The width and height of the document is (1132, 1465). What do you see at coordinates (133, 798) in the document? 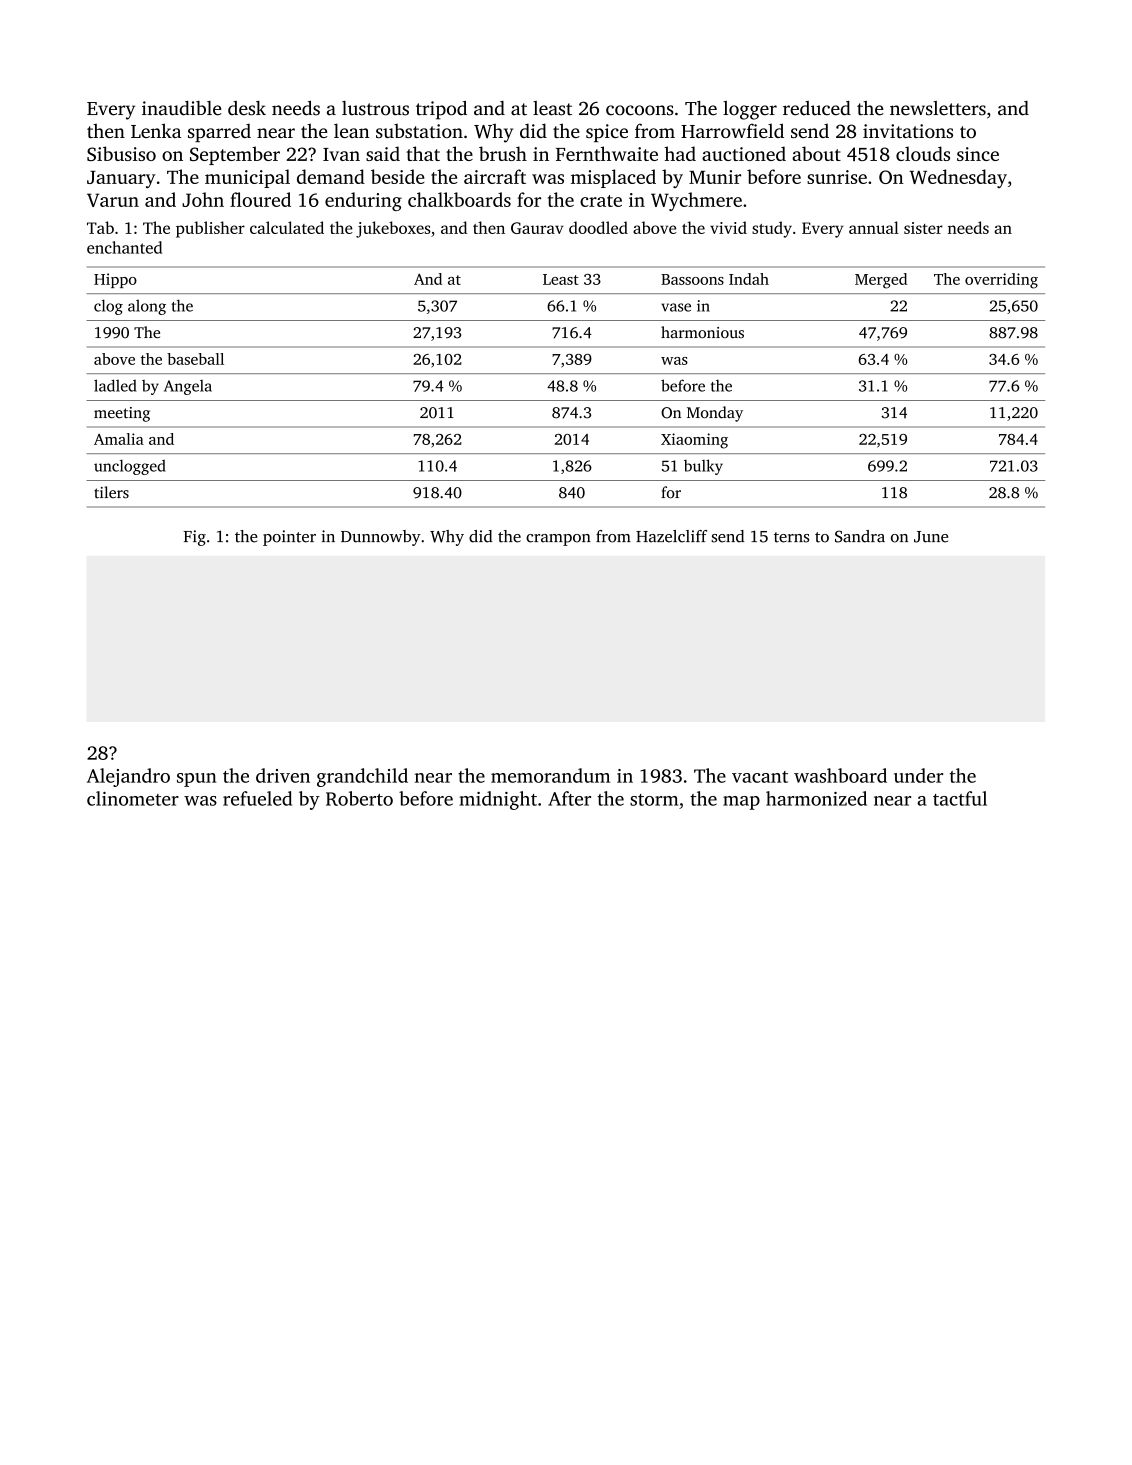
I see `clinometer` at bounding box center [133, 798].
